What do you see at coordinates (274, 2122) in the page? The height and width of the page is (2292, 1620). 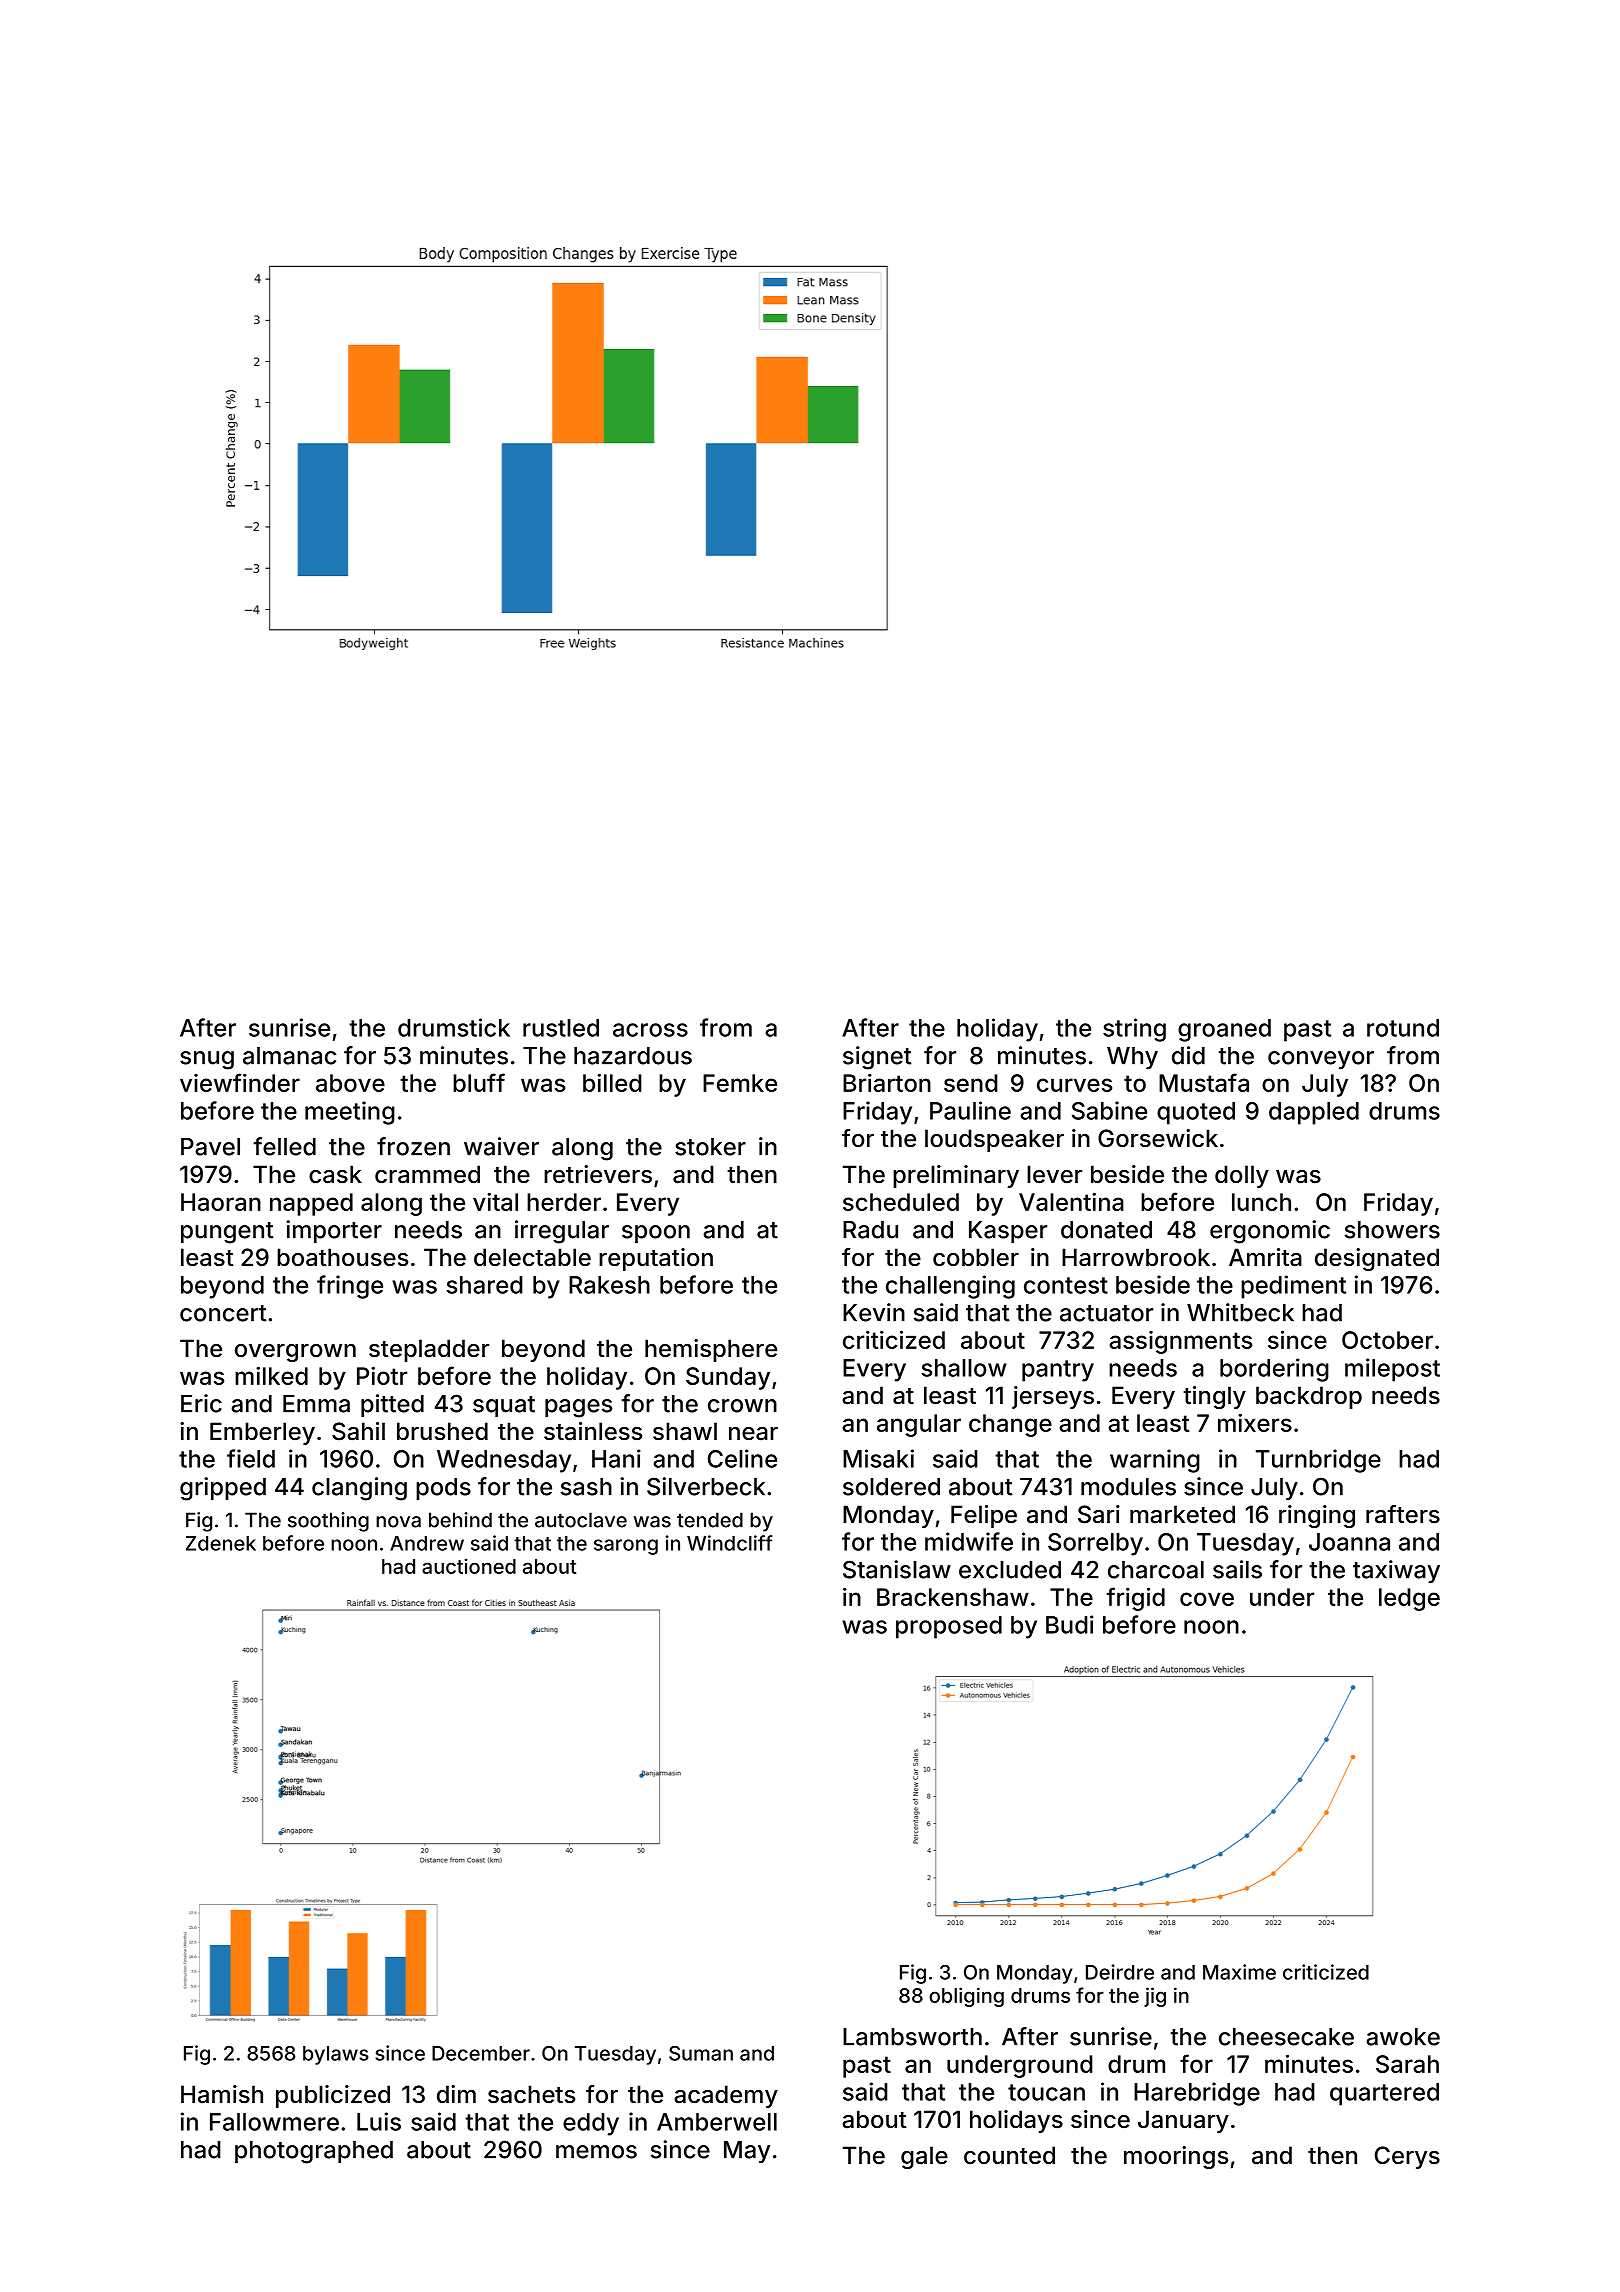 I see `Fallowmere` at bounding box center [274, 2122].
